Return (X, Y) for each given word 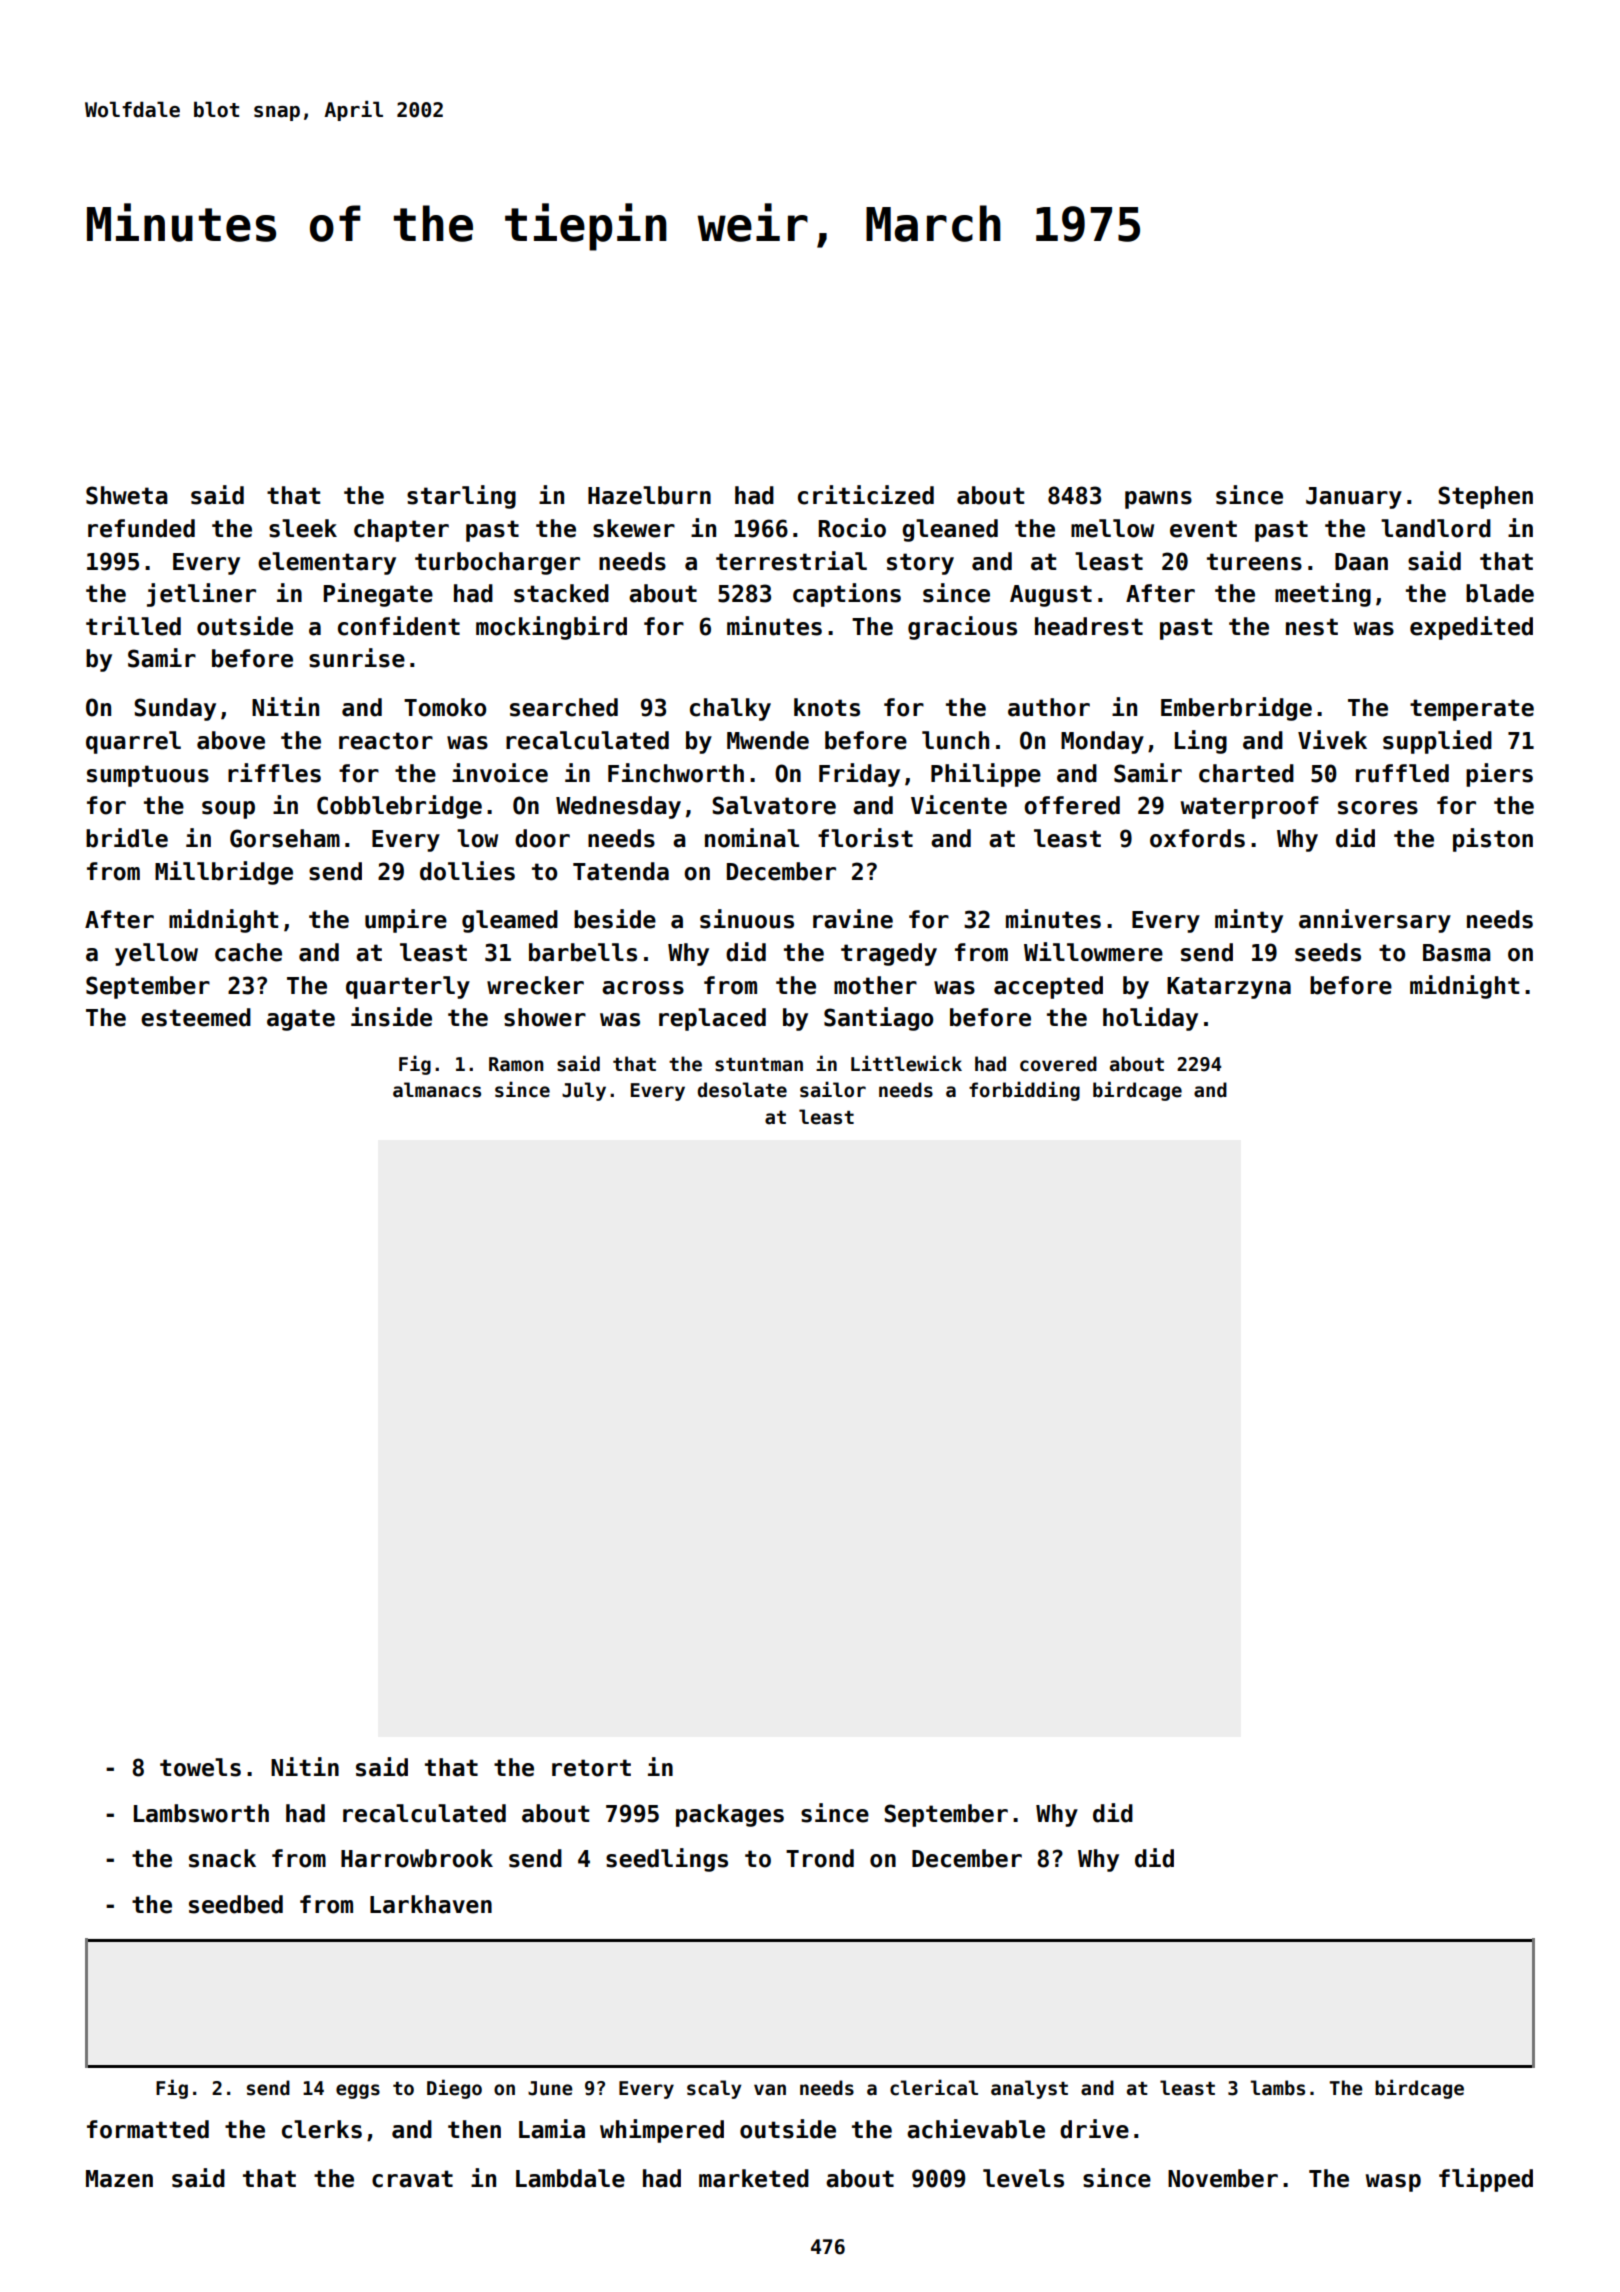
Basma (1457, 953)
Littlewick (906, 1063)
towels (200, 1767)
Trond (820, 1858)
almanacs (437, 1090)
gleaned (950, 530)
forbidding (1024, 1091)
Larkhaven (431, 1904)
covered (1058, 1064)
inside (391, 1017)
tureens (1254, 562)
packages (730, 1815)
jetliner (201, 595)
